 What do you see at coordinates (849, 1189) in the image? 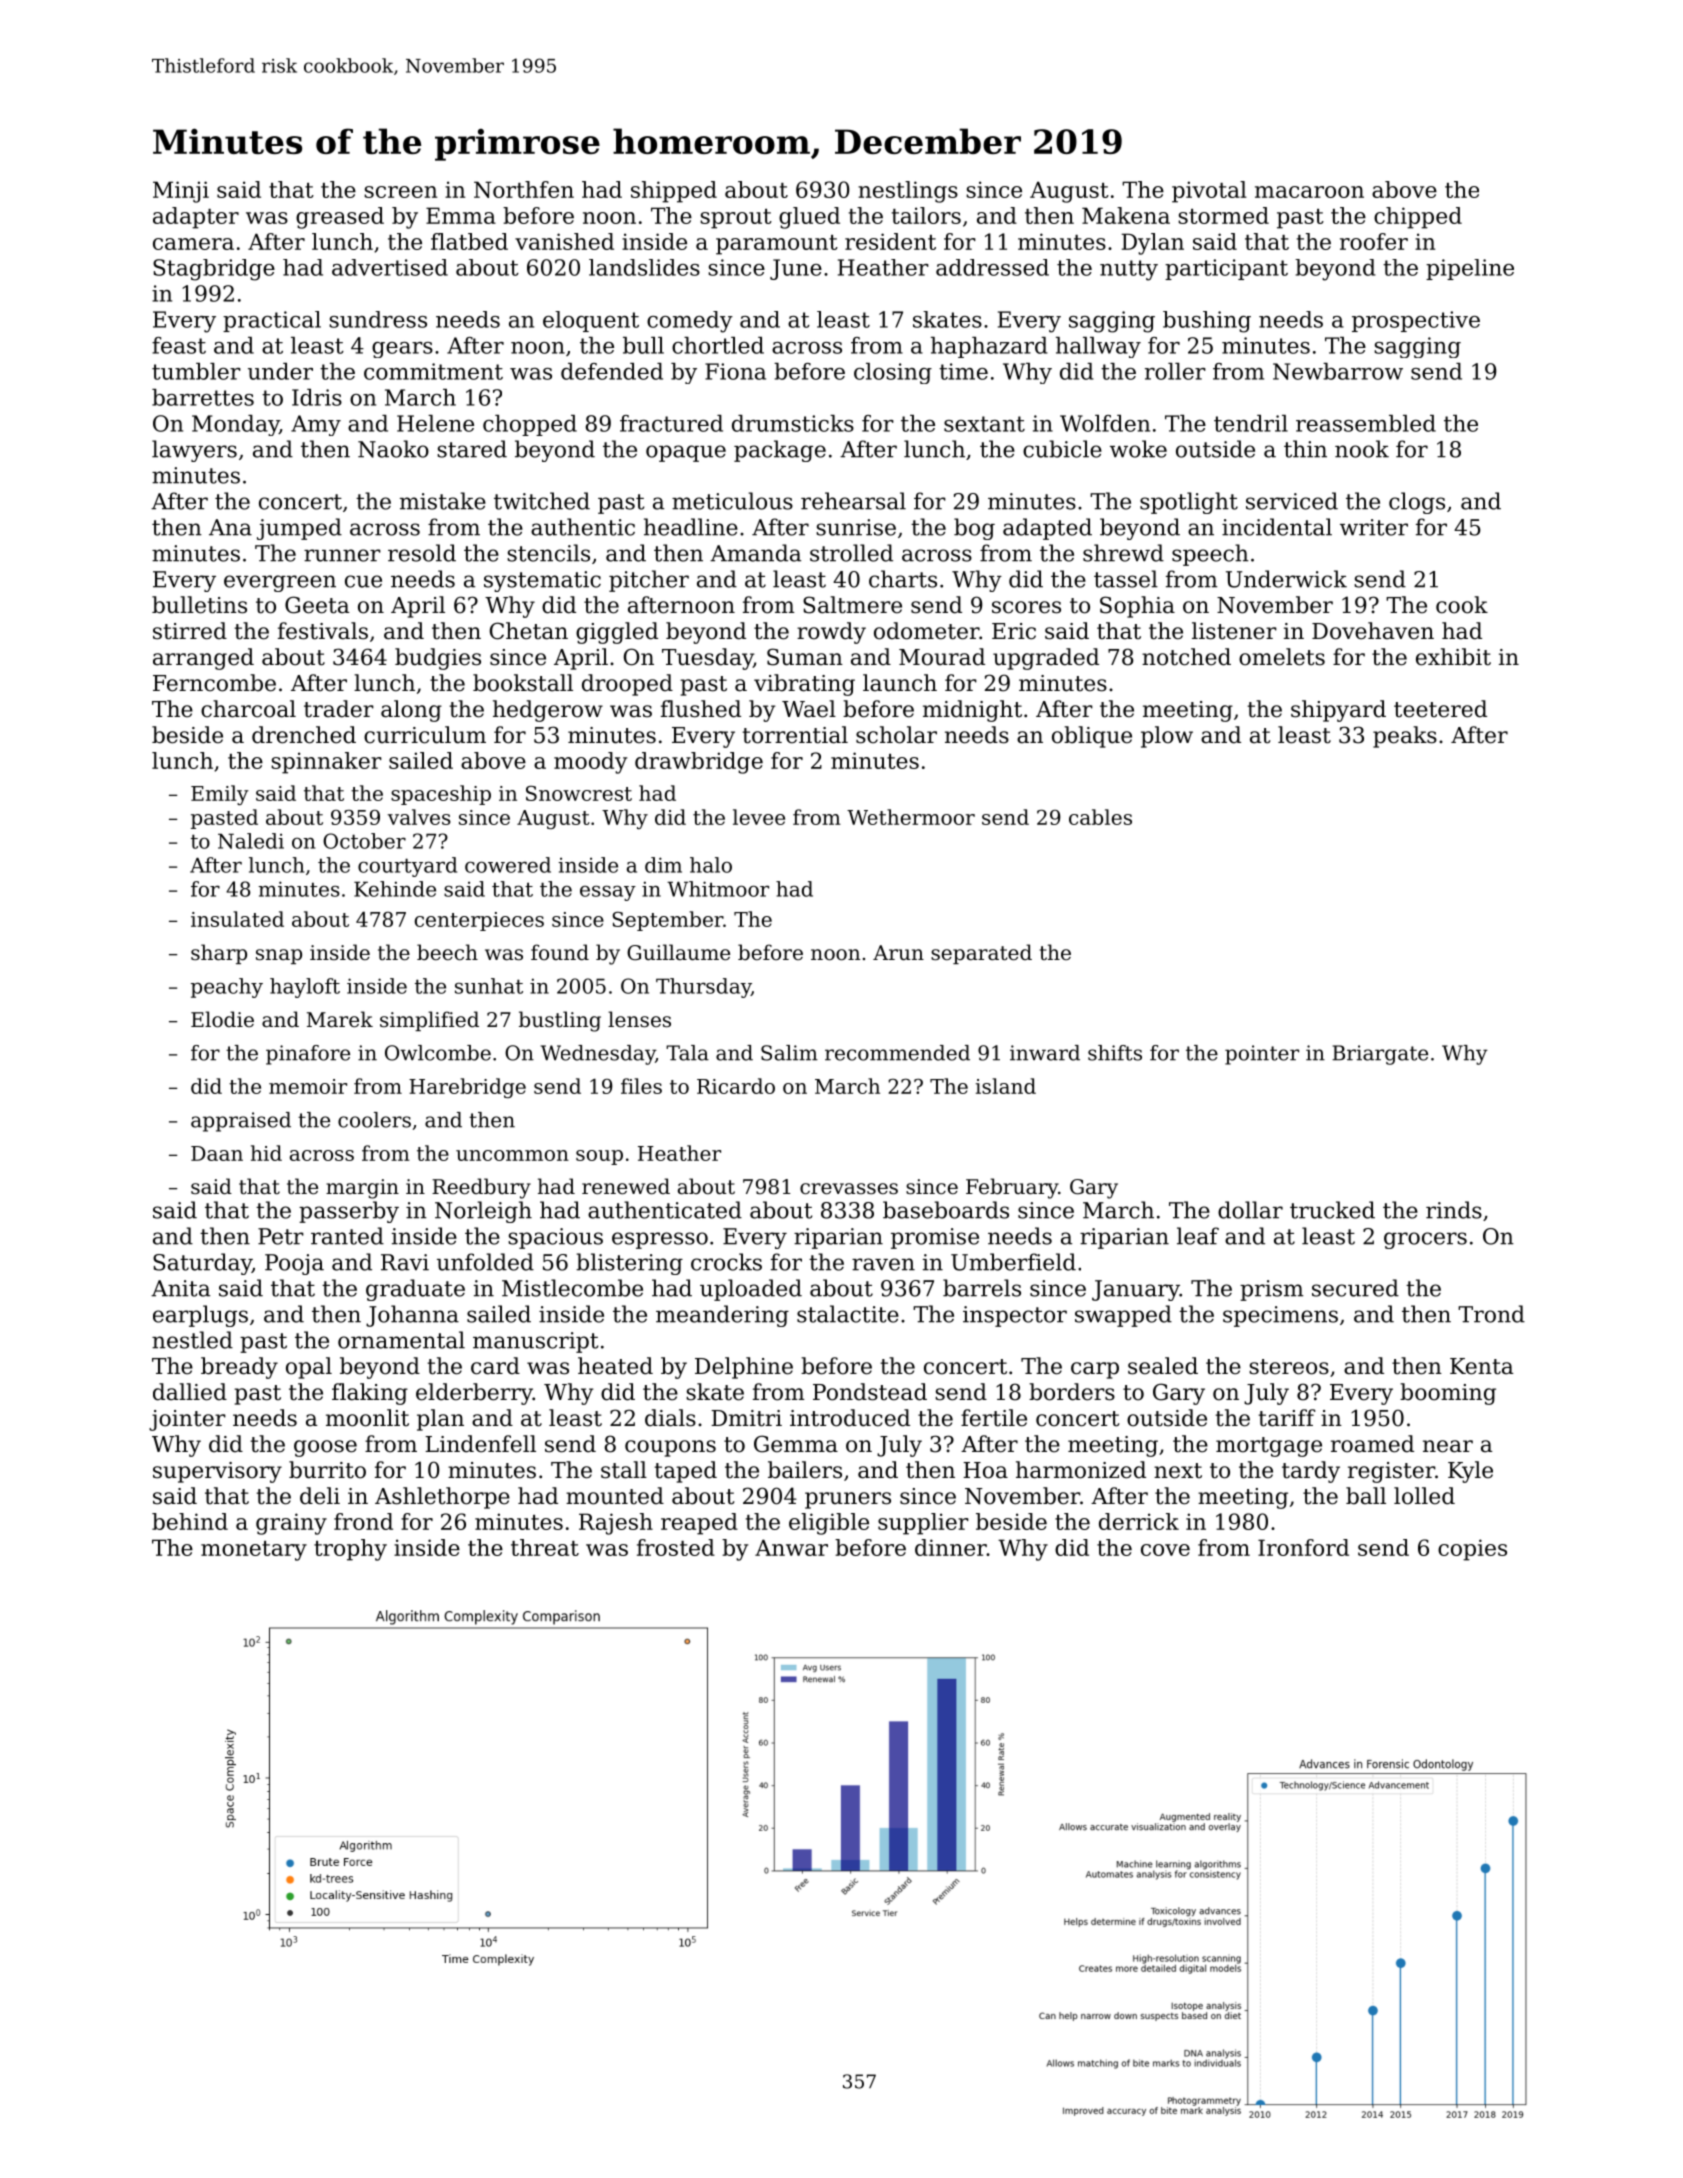
I see `crevasses` at bounding box center [849, 1189].
